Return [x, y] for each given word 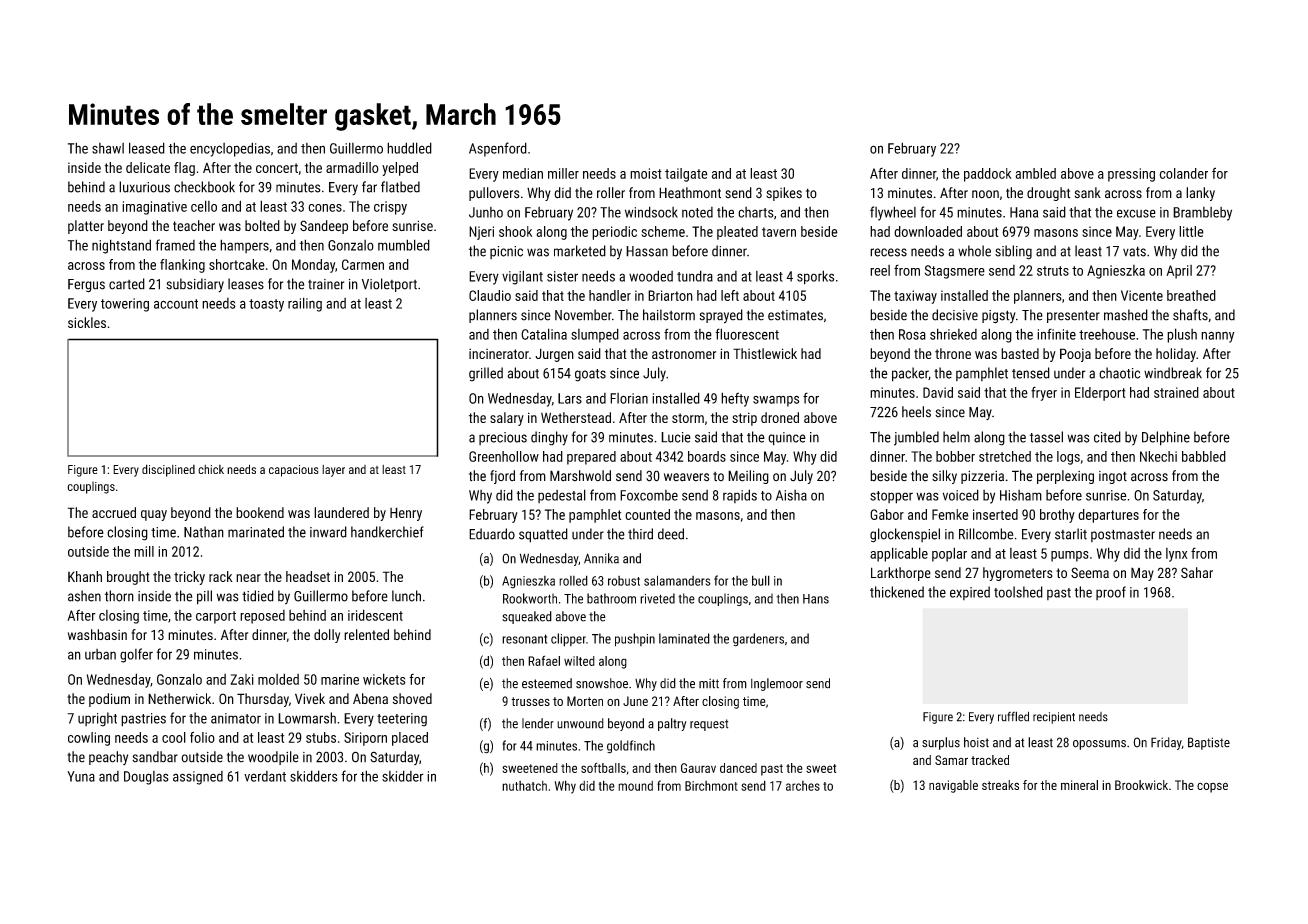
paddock [988, 175]
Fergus [86, 286]
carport [216, 617]
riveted [657, 598]
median [523, 173]
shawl [108, 148]
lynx [1177, 555]
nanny [1217, 337]
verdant [265, 776]
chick [211, 469]
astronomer [684, 354]
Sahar [1197, 572]
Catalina [544, 334]
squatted [543, 535]
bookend [260, 512]
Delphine [1166, 438]
